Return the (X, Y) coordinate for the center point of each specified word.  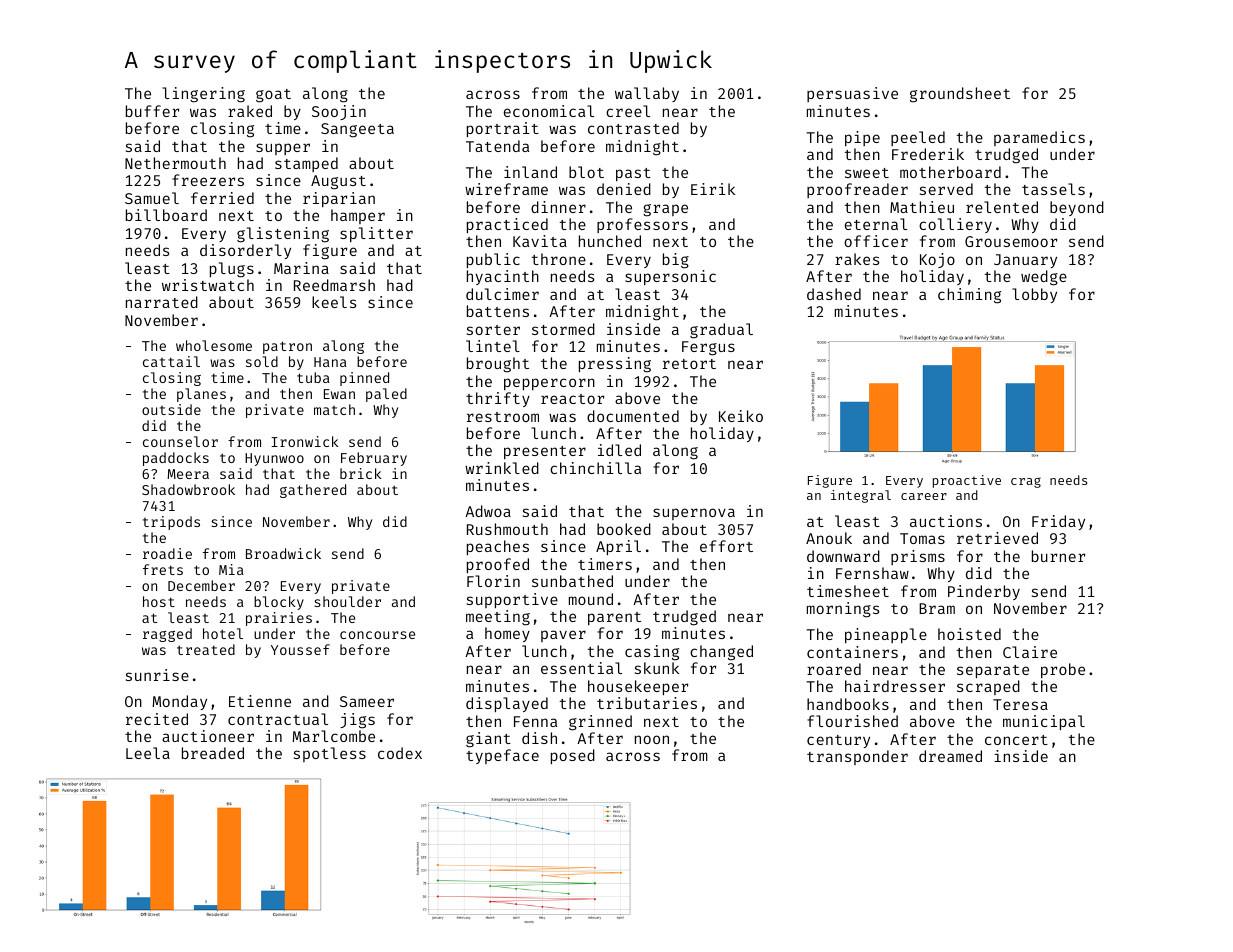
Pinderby (984, 592)
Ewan (339, 394)
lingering (203, 95)
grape (665, 210)
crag (1026, 482)
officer (876, 241)
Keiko (741, 416)
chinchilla (595, 468)
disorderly (245, 251)
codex (400, 753)
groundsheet (960, 95)
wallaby (647, 94)
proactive (967, 481)
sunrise (157, 675)
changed (721, 653)
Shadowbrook (188, 489)
